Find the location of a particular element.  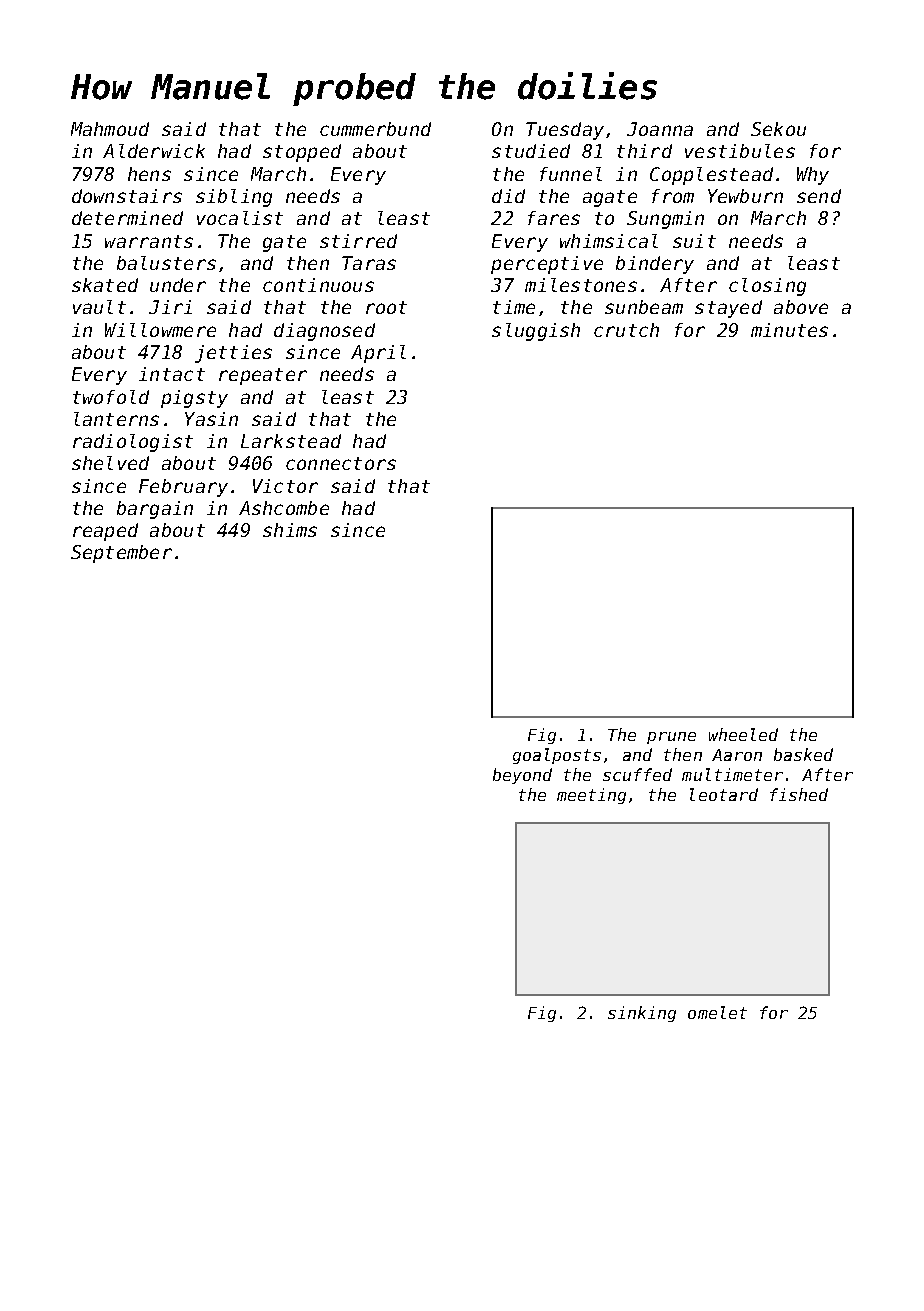

perceptive is located at coordinates (547, 265).
